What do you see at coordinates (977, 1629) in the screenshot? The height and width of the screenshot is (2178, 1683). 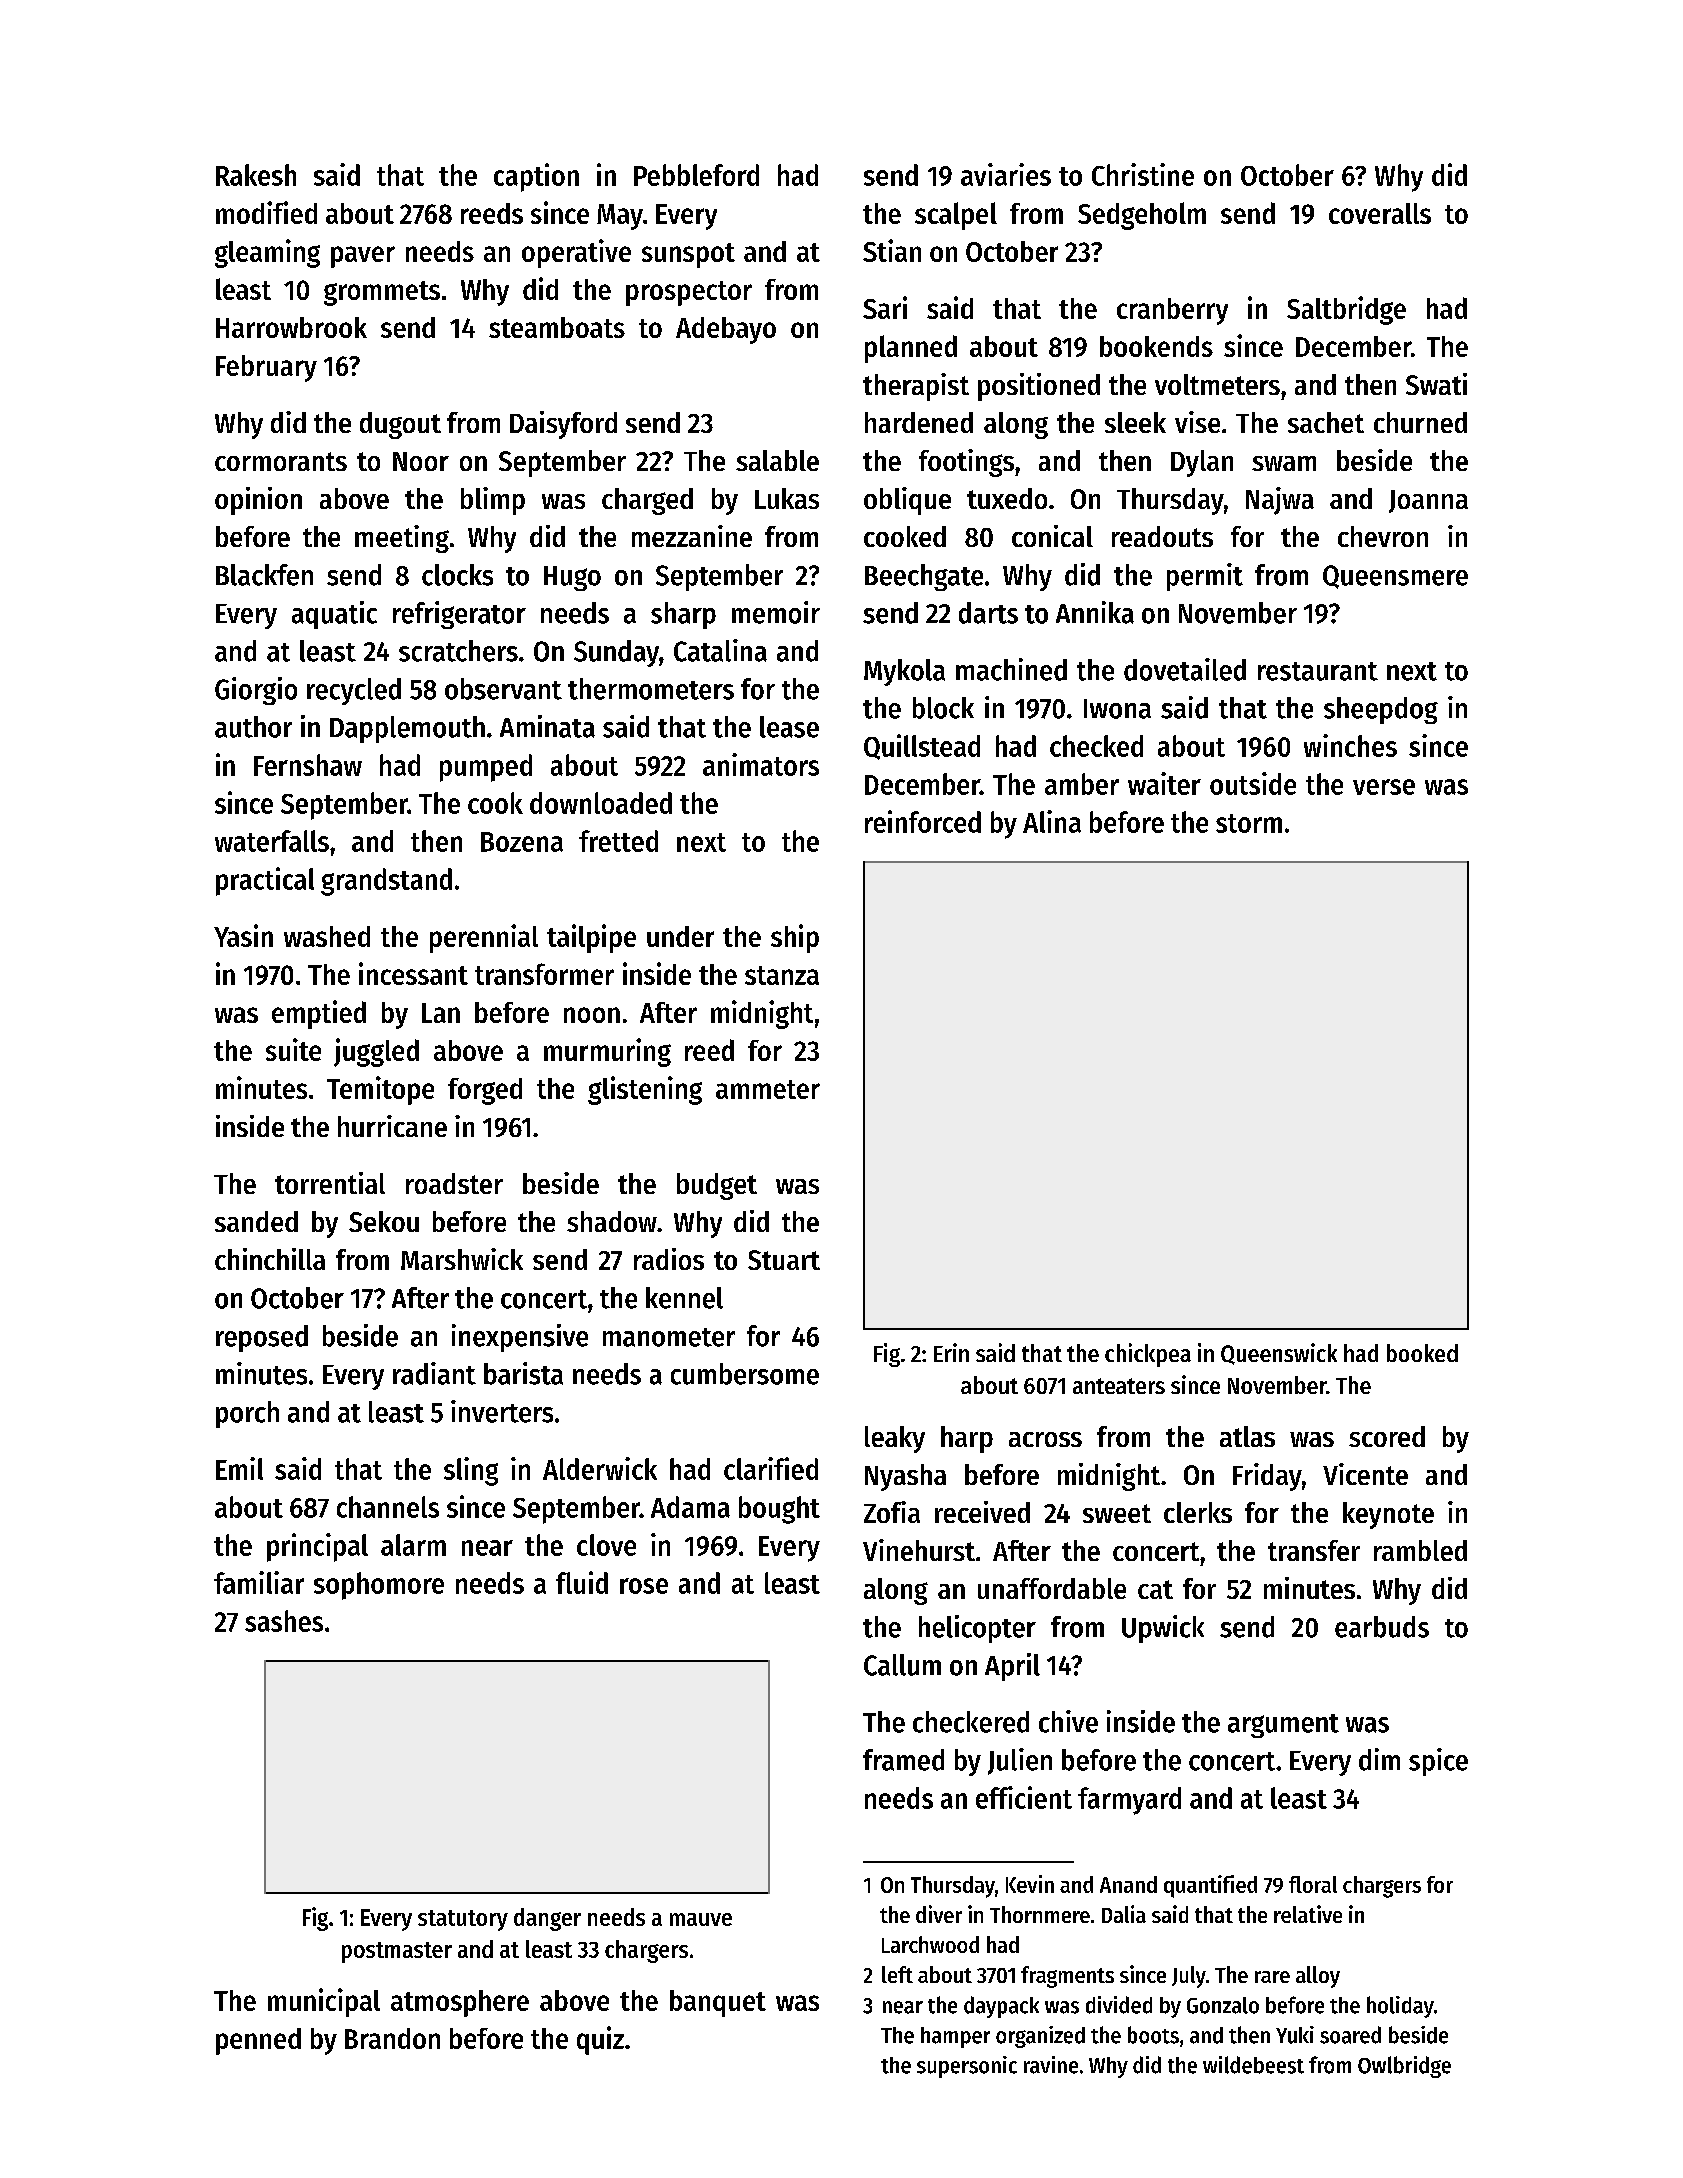 I see `helicopter` at bounding box center [977, 1629].
